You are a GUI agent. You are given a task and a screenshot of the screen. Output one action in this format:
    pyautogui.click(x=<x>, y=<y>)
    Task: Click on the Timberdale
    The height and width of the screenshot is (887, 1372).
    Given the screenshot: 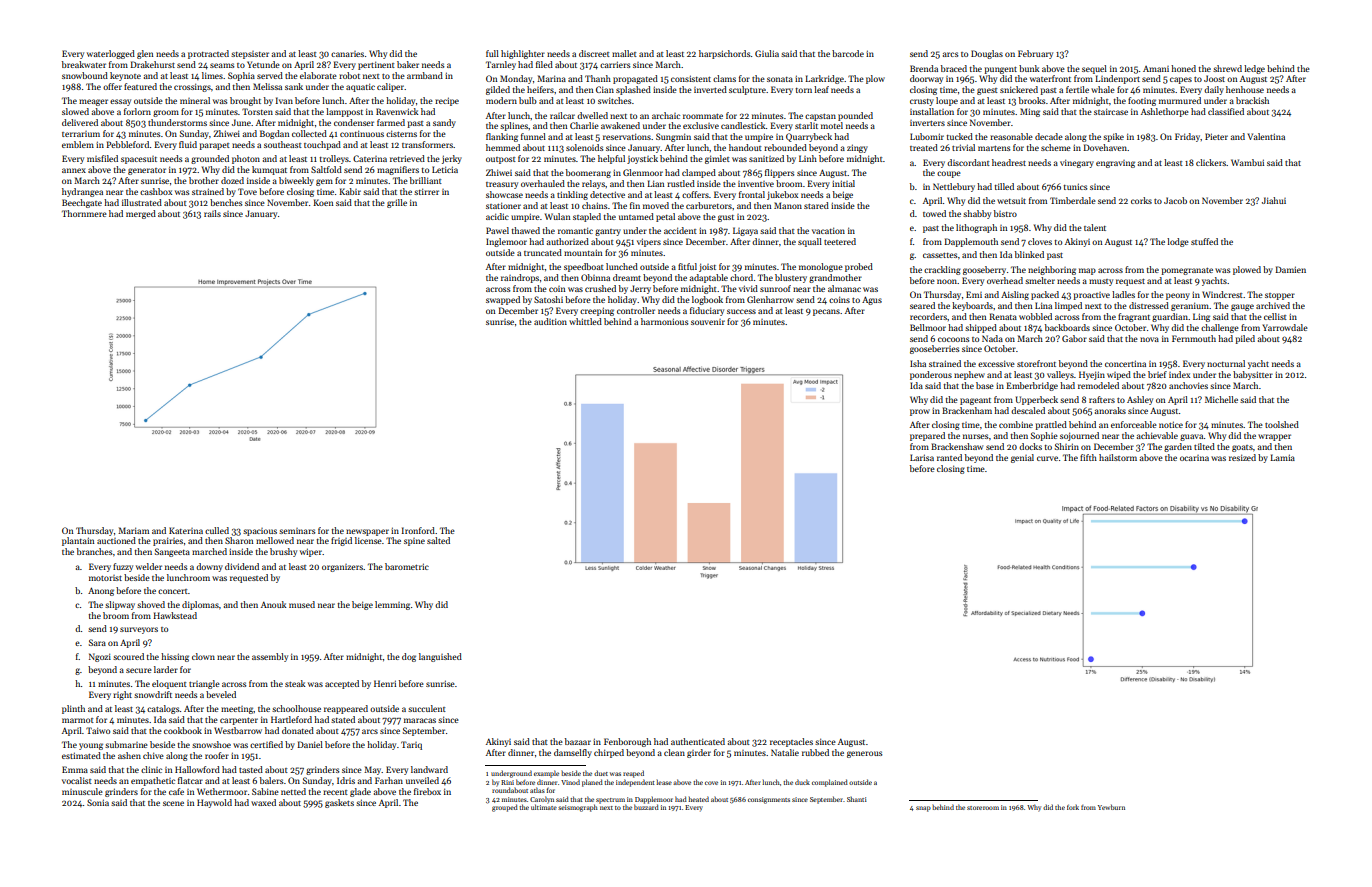 What is the action you would take?
    pyautogui.click(x=1073, y=200)
